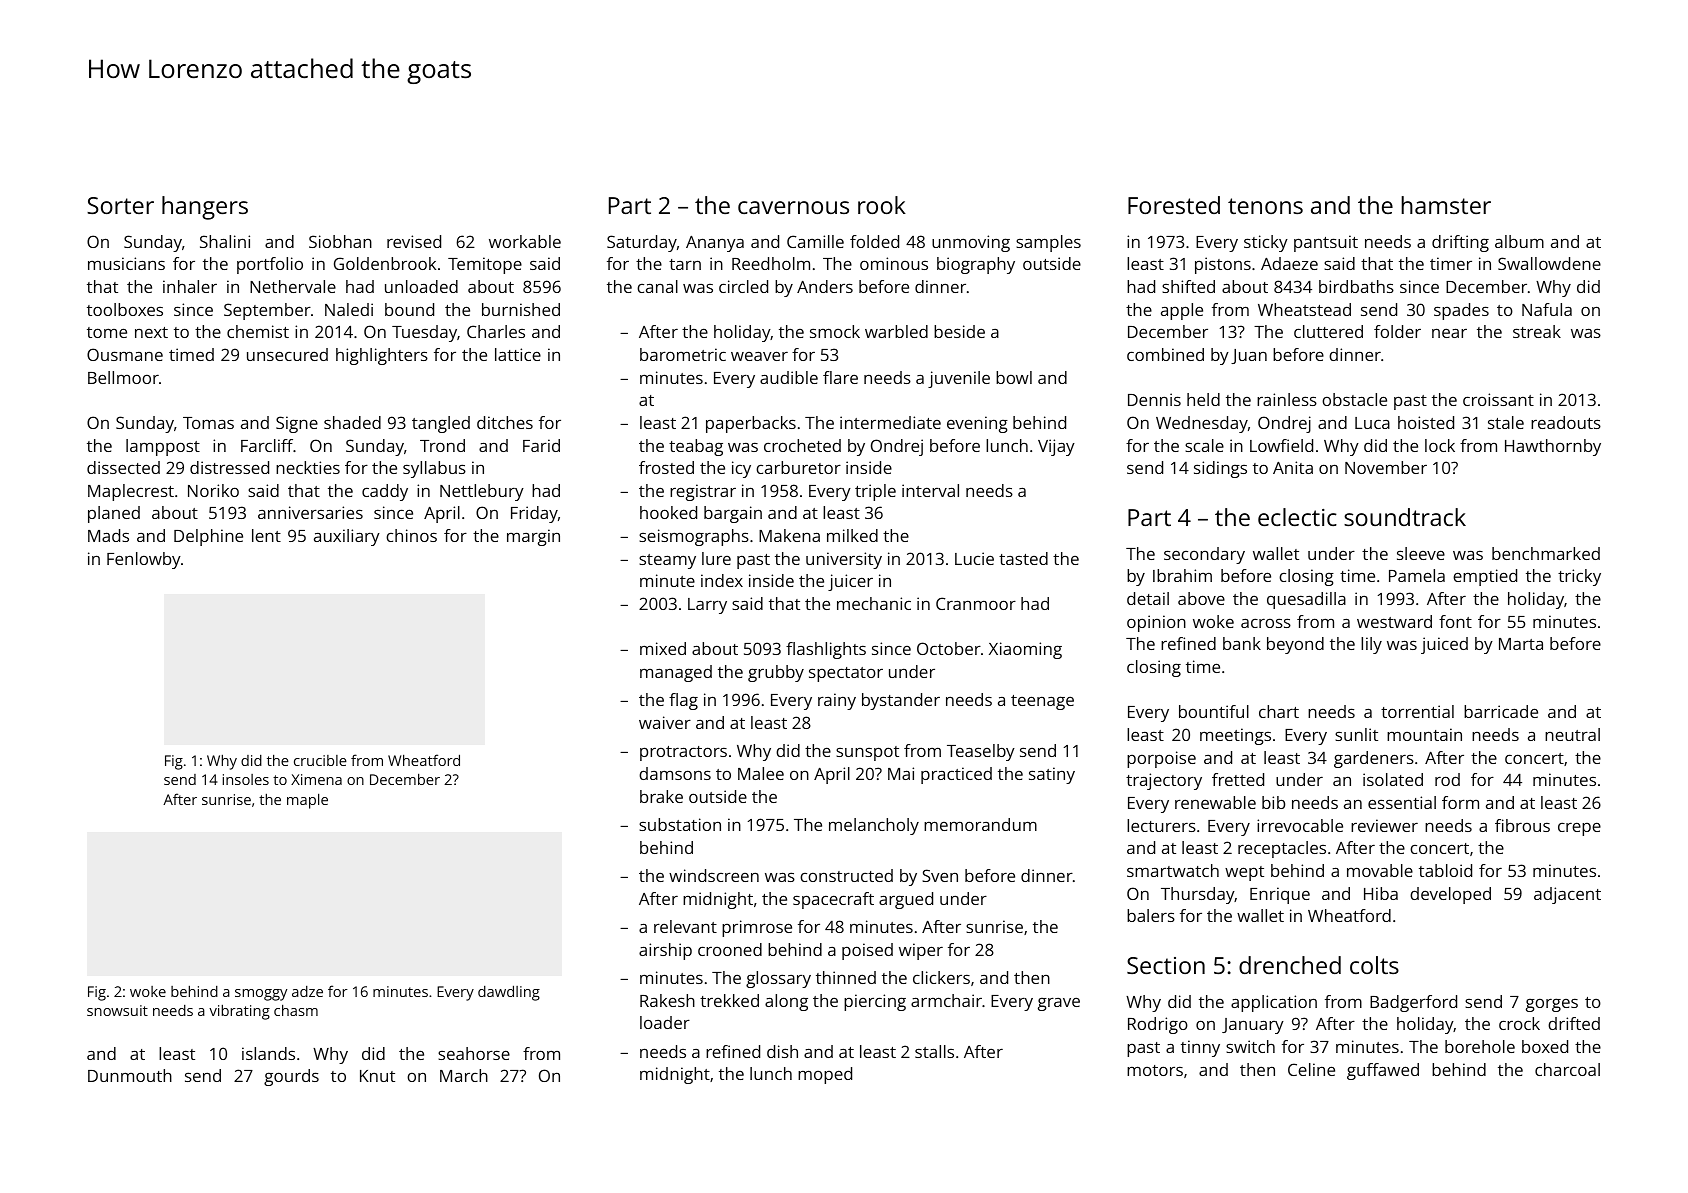 This document has width=1688, height=1193. I want to click on sleeve, so click(1421, 553).
